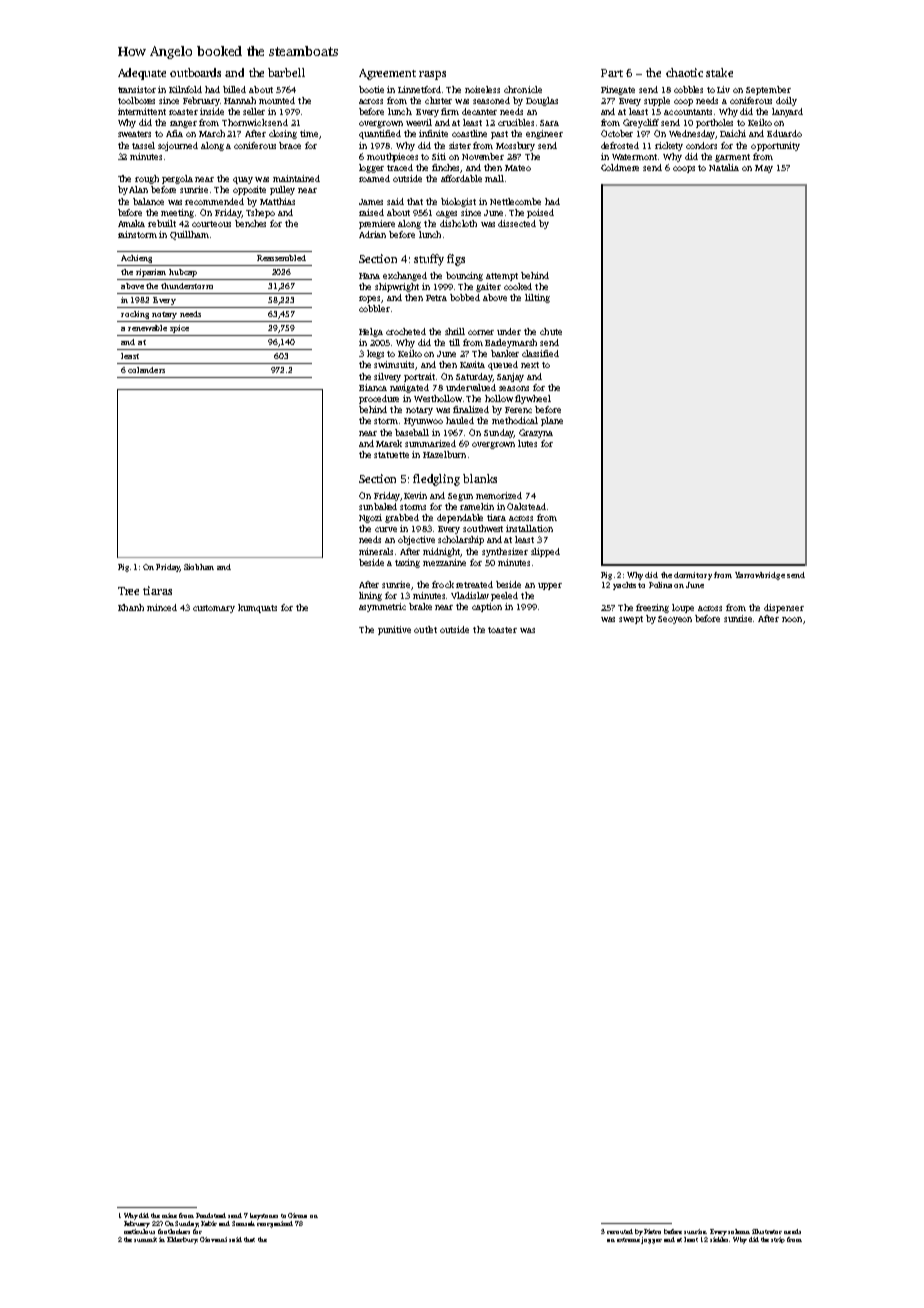 This screenshot has width=924, height=1308. What do you see at coordinates (378, 506) in the screenshot?
I see `sunbaked` at bounding box center [378, 506].
